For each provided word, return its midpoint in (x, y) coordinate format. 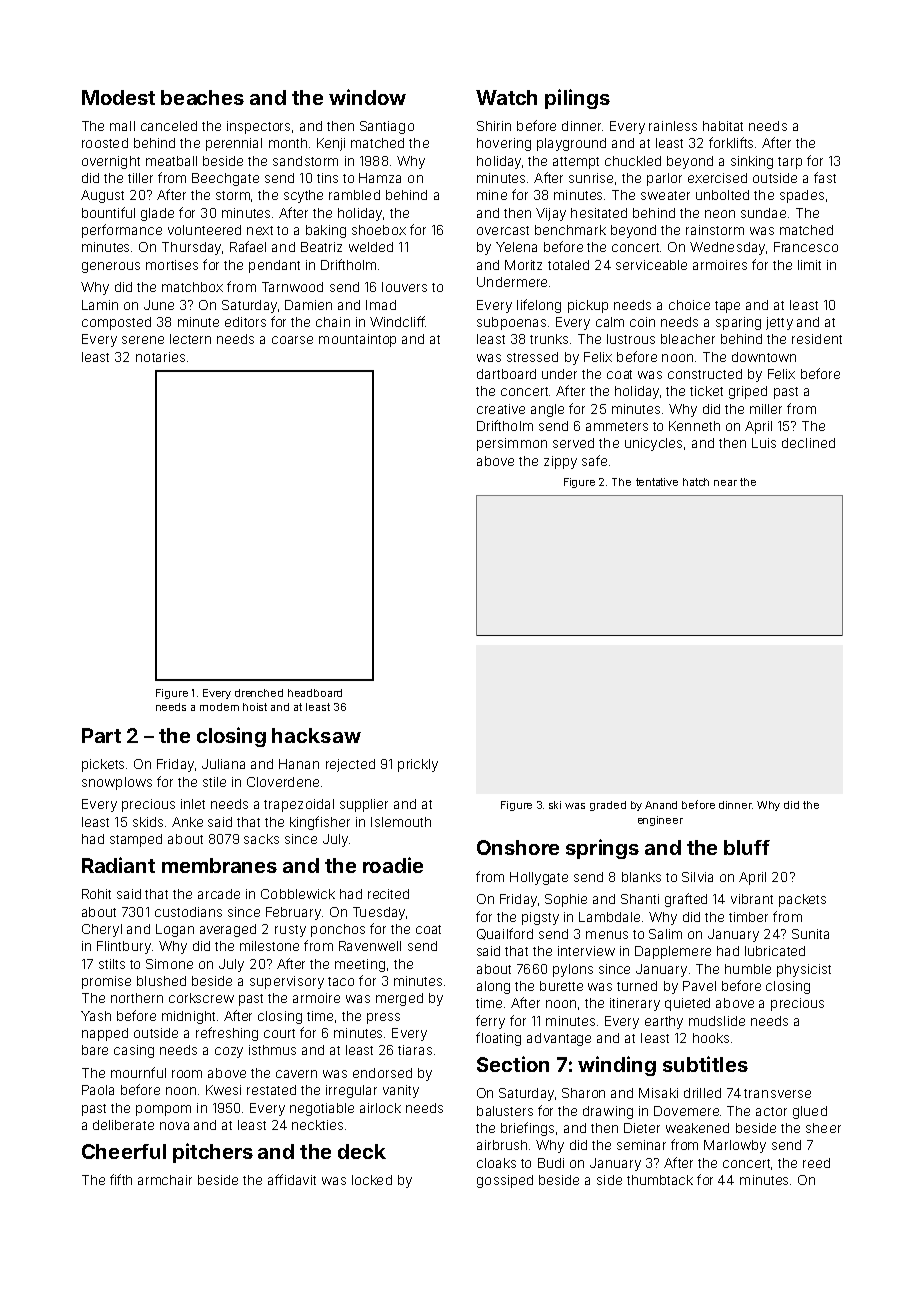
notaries (160, 357)
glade (157, 214)
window (367, 97)
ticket (706, 391)
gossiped (505, 1181)
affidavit (292, 1179)
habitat (723, 126)
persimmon (512, 444)
